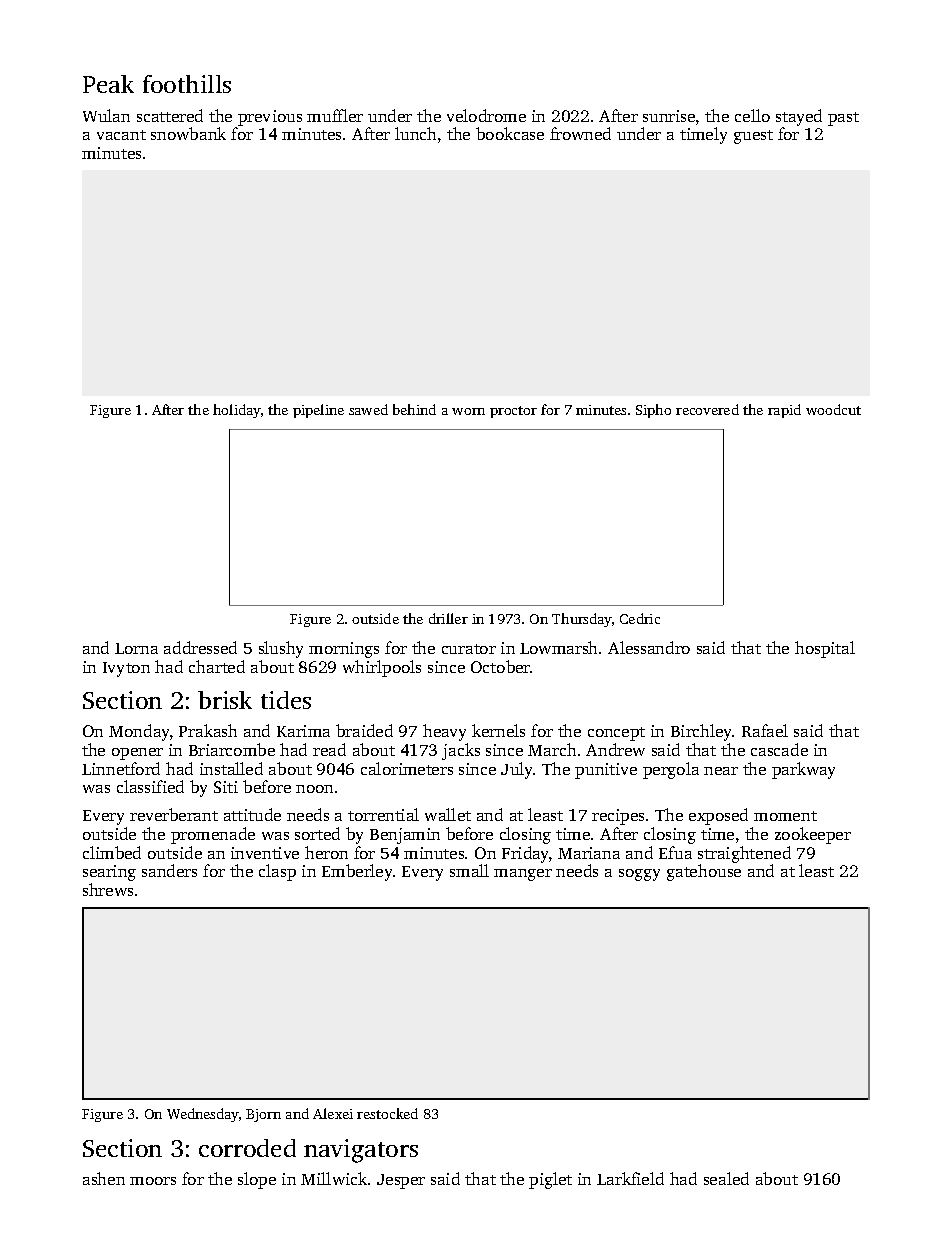  What do you see at coordinates (486, 115) in the screenshot?
I see `velodrome` at bounding box center [486, 115].
